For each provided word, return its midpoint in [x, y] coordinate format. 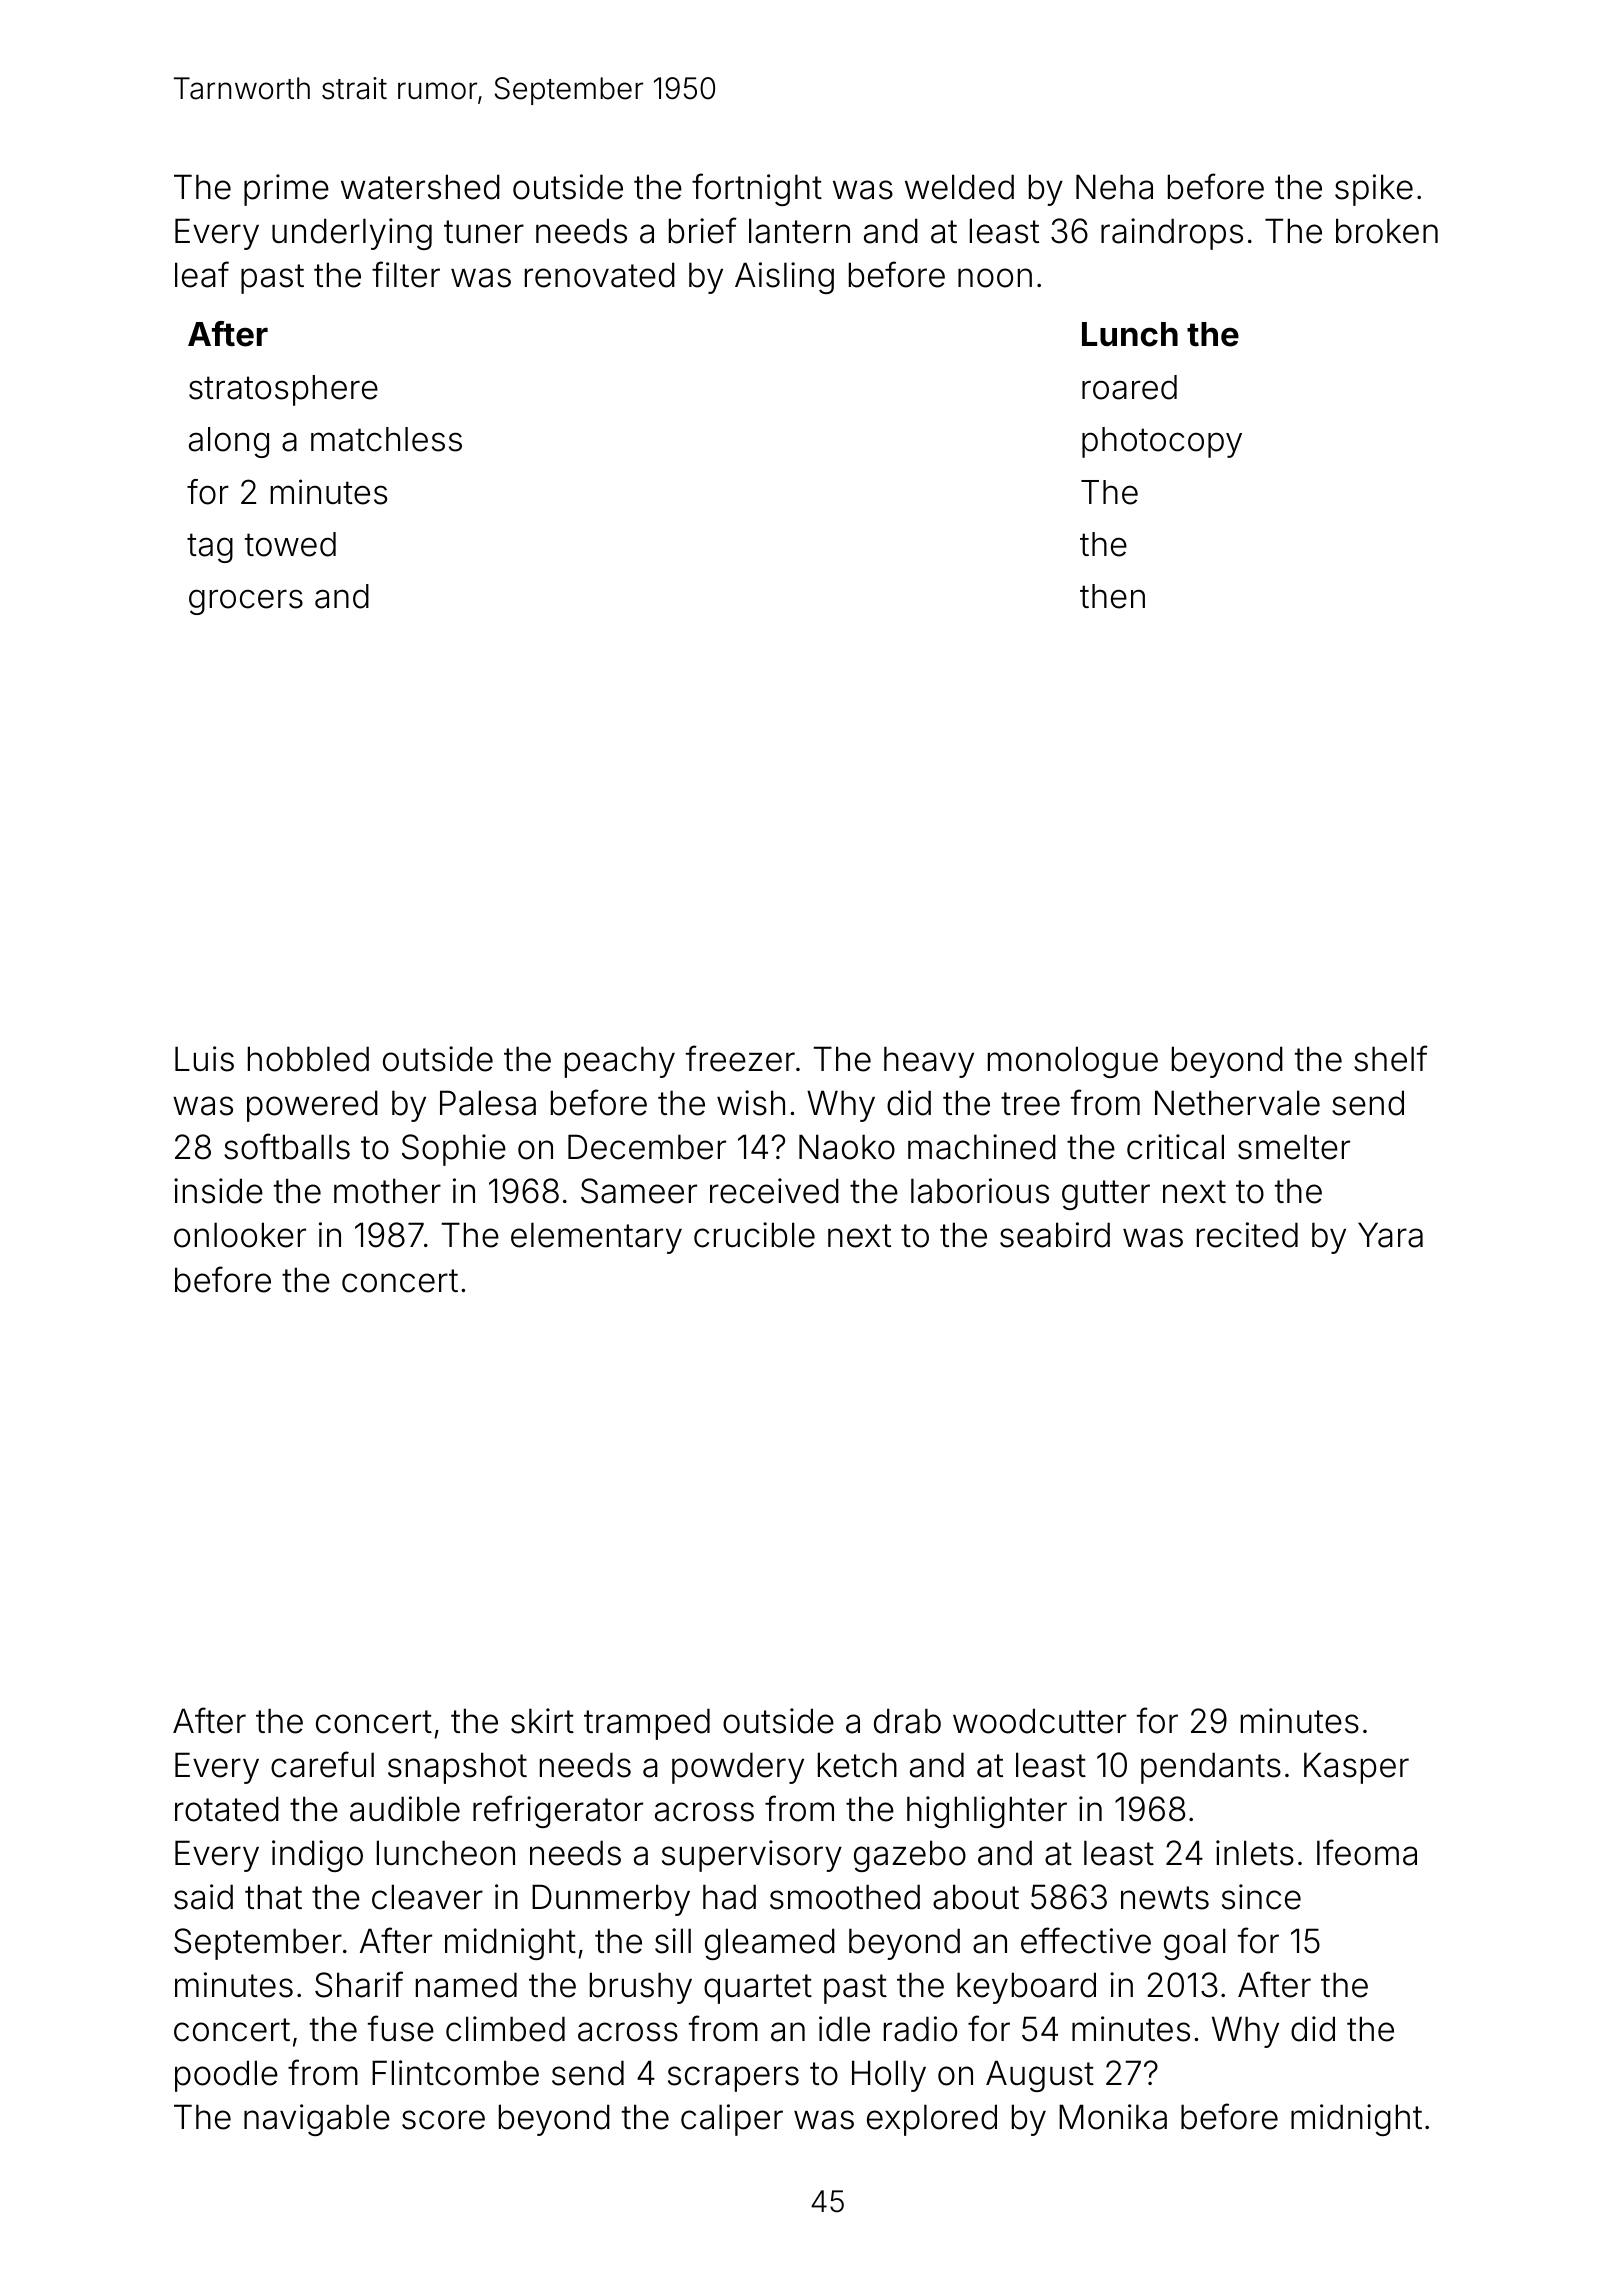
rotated [227, 1809]
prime [286, 190]
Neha [1114, 187]
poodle [226, 2076]
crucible [754, 1235]
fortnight [757, 189]
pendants [1211, 1768]
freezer [740, 1058]
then [1112, 596]
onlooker [240, 1235]
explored [932, 2120]
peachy [620, 1062]
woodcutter [1039, 1721]
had [729, 1897]
